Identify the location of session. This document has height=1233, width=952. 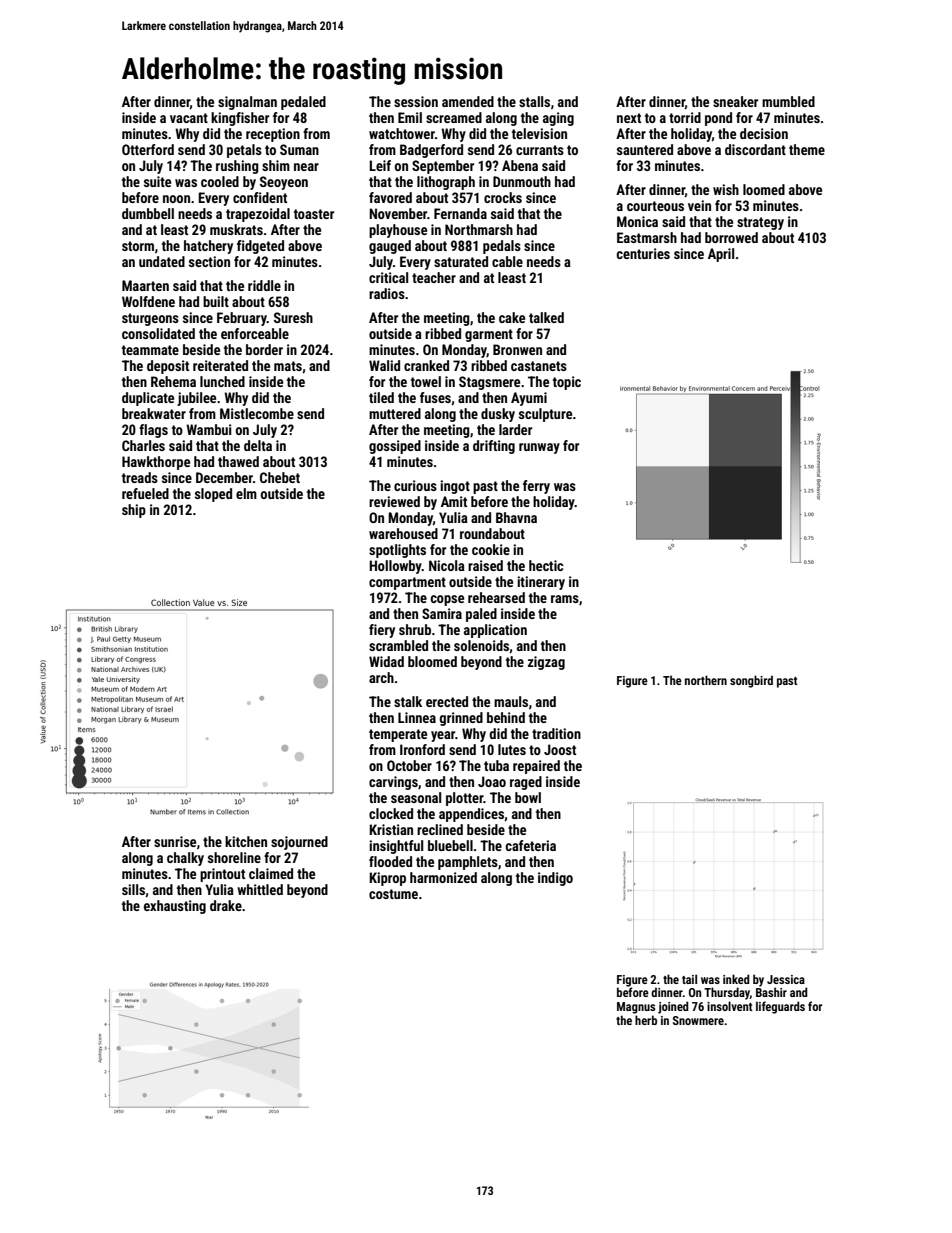
(416, 101).
